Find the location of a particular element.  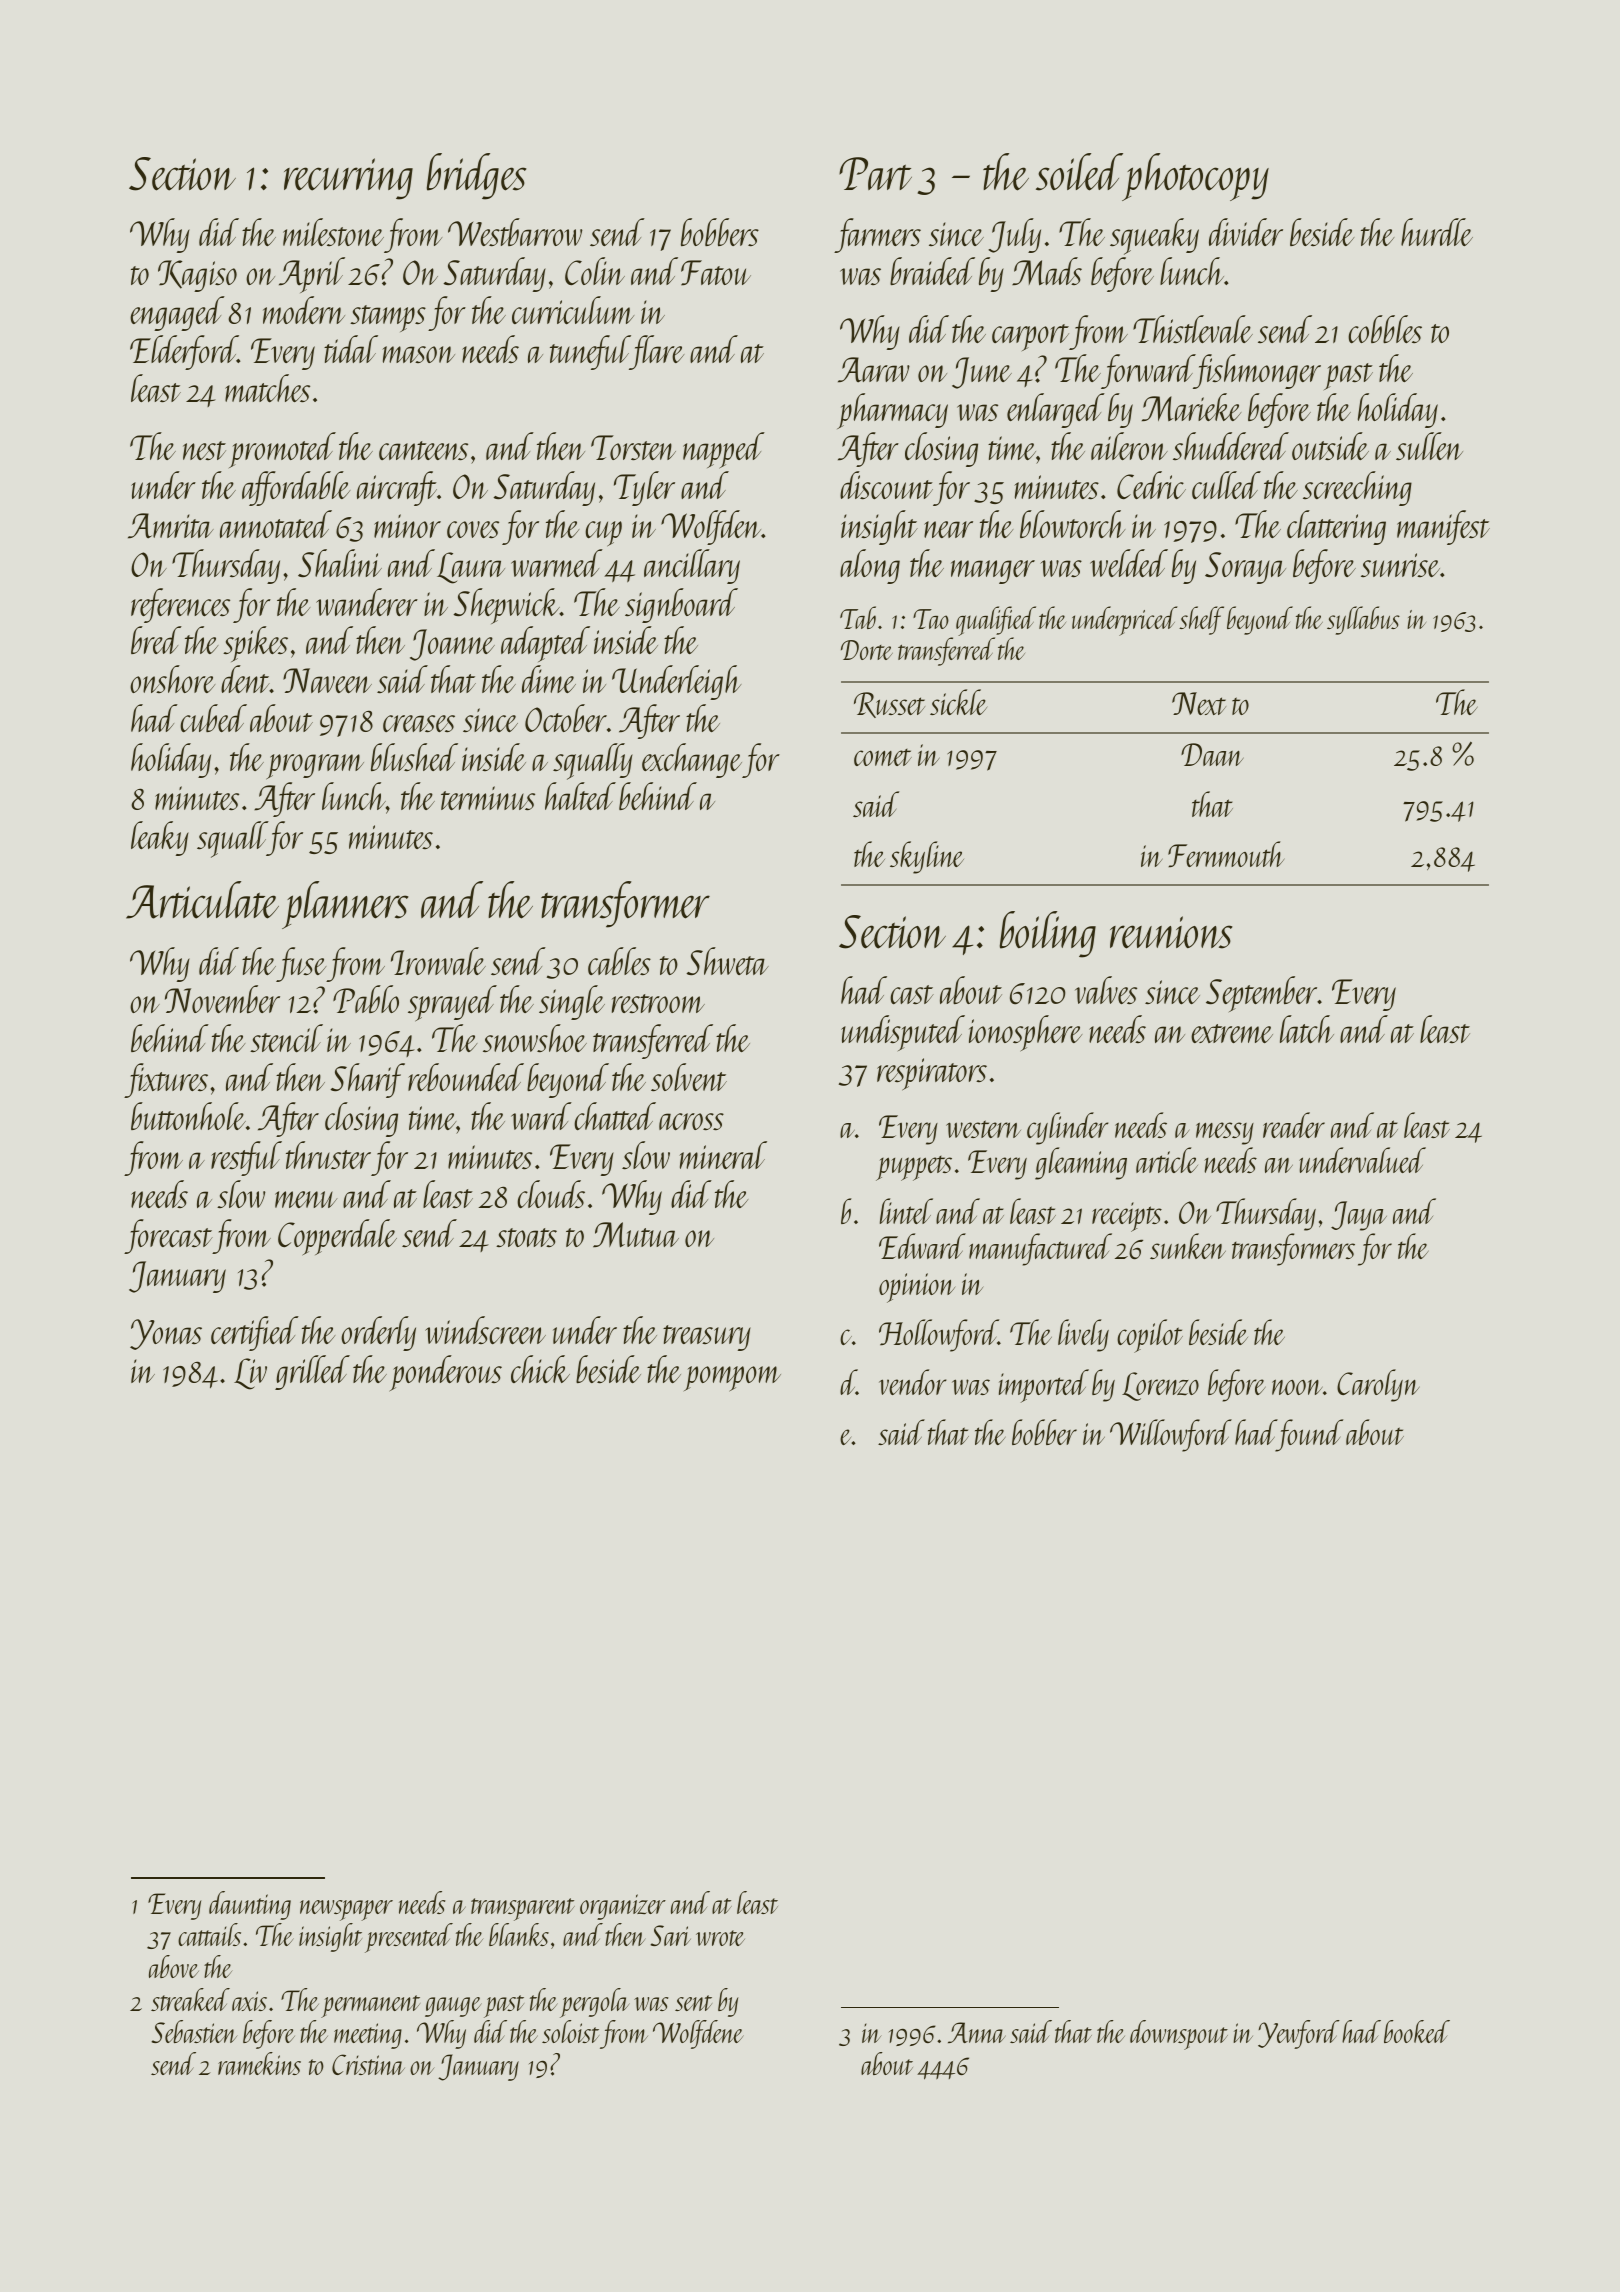

bridges is located at coordinates (476, 176).
